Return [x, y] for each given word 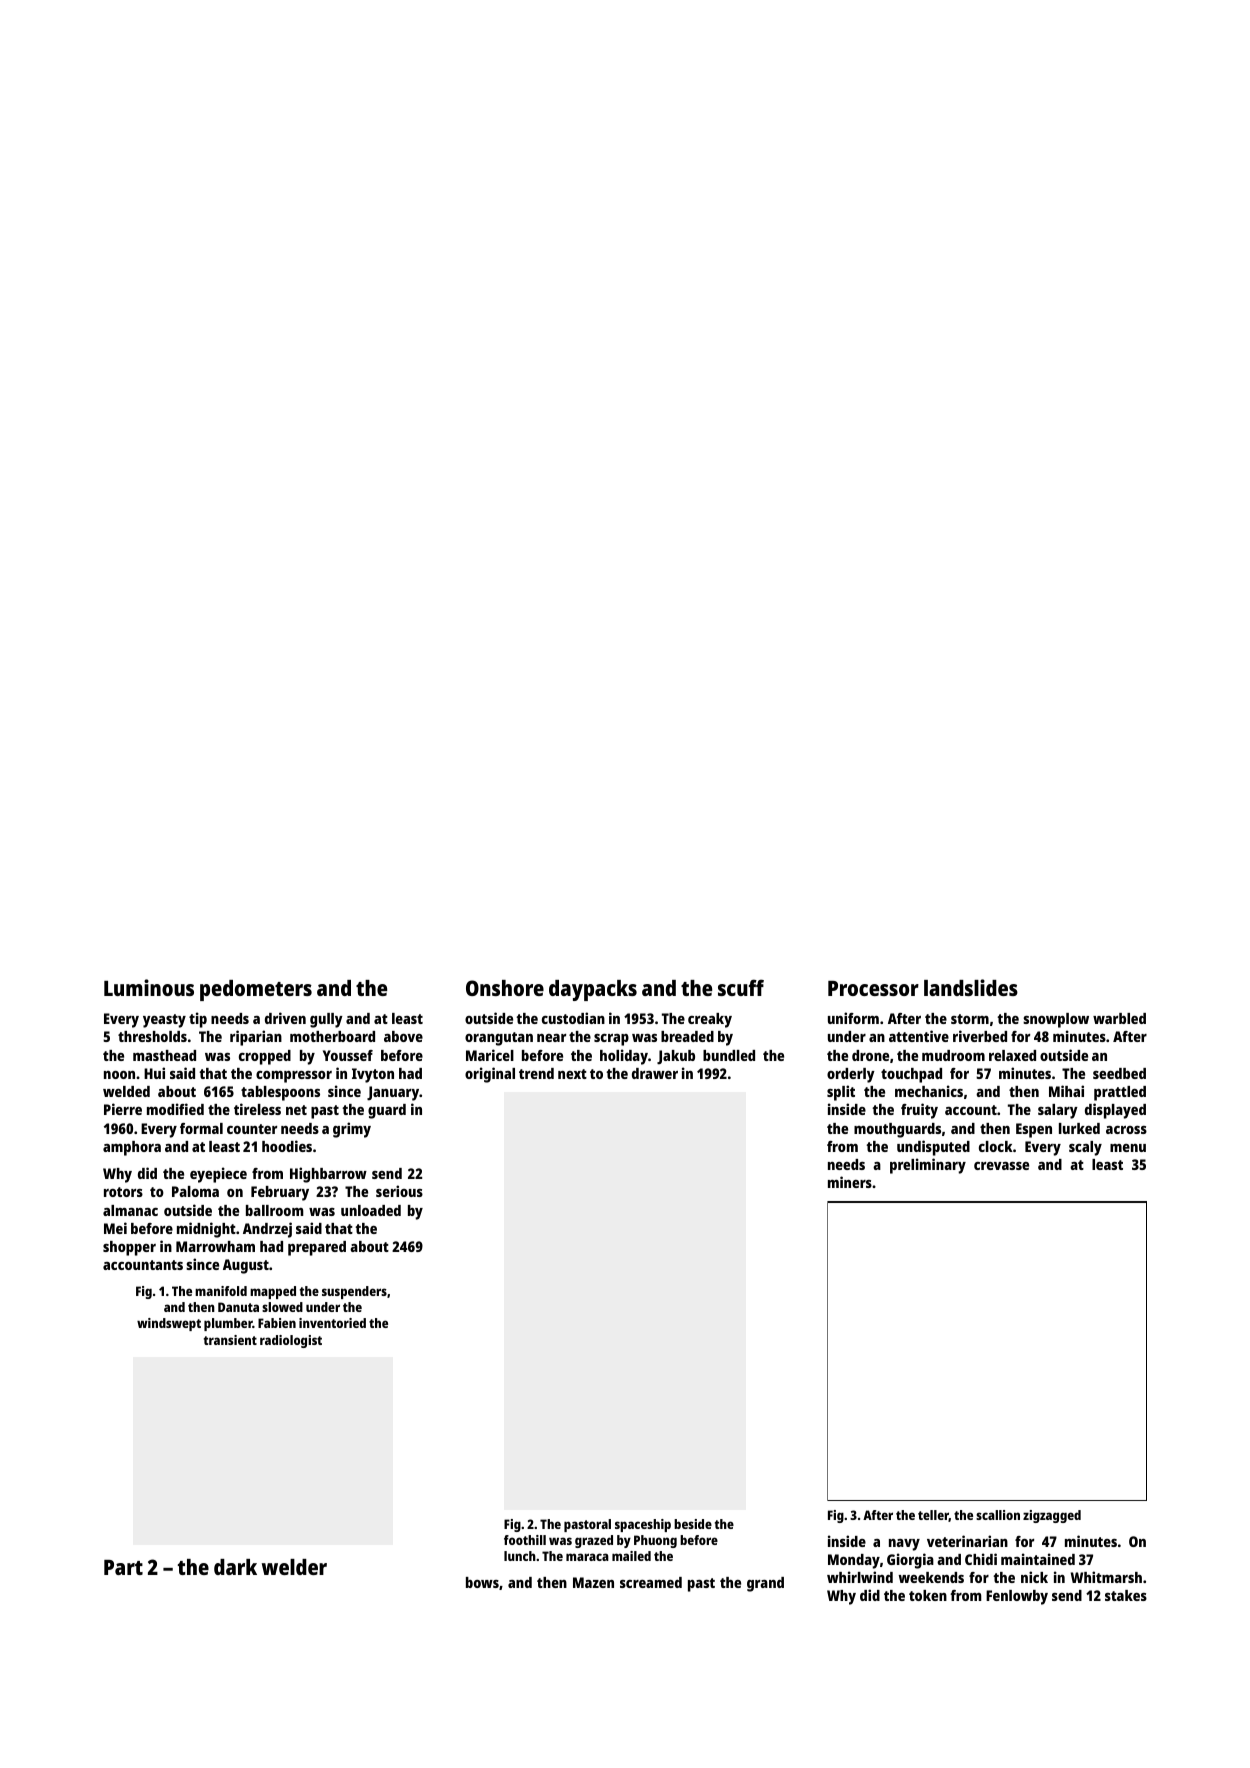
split [841, 1093]
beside [693, 1524]
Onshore [505, 988]
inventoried [332, 1323]
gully [326, 1020]
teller [933, 1516]
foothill [525, 1540]
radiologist [291, 1341]
